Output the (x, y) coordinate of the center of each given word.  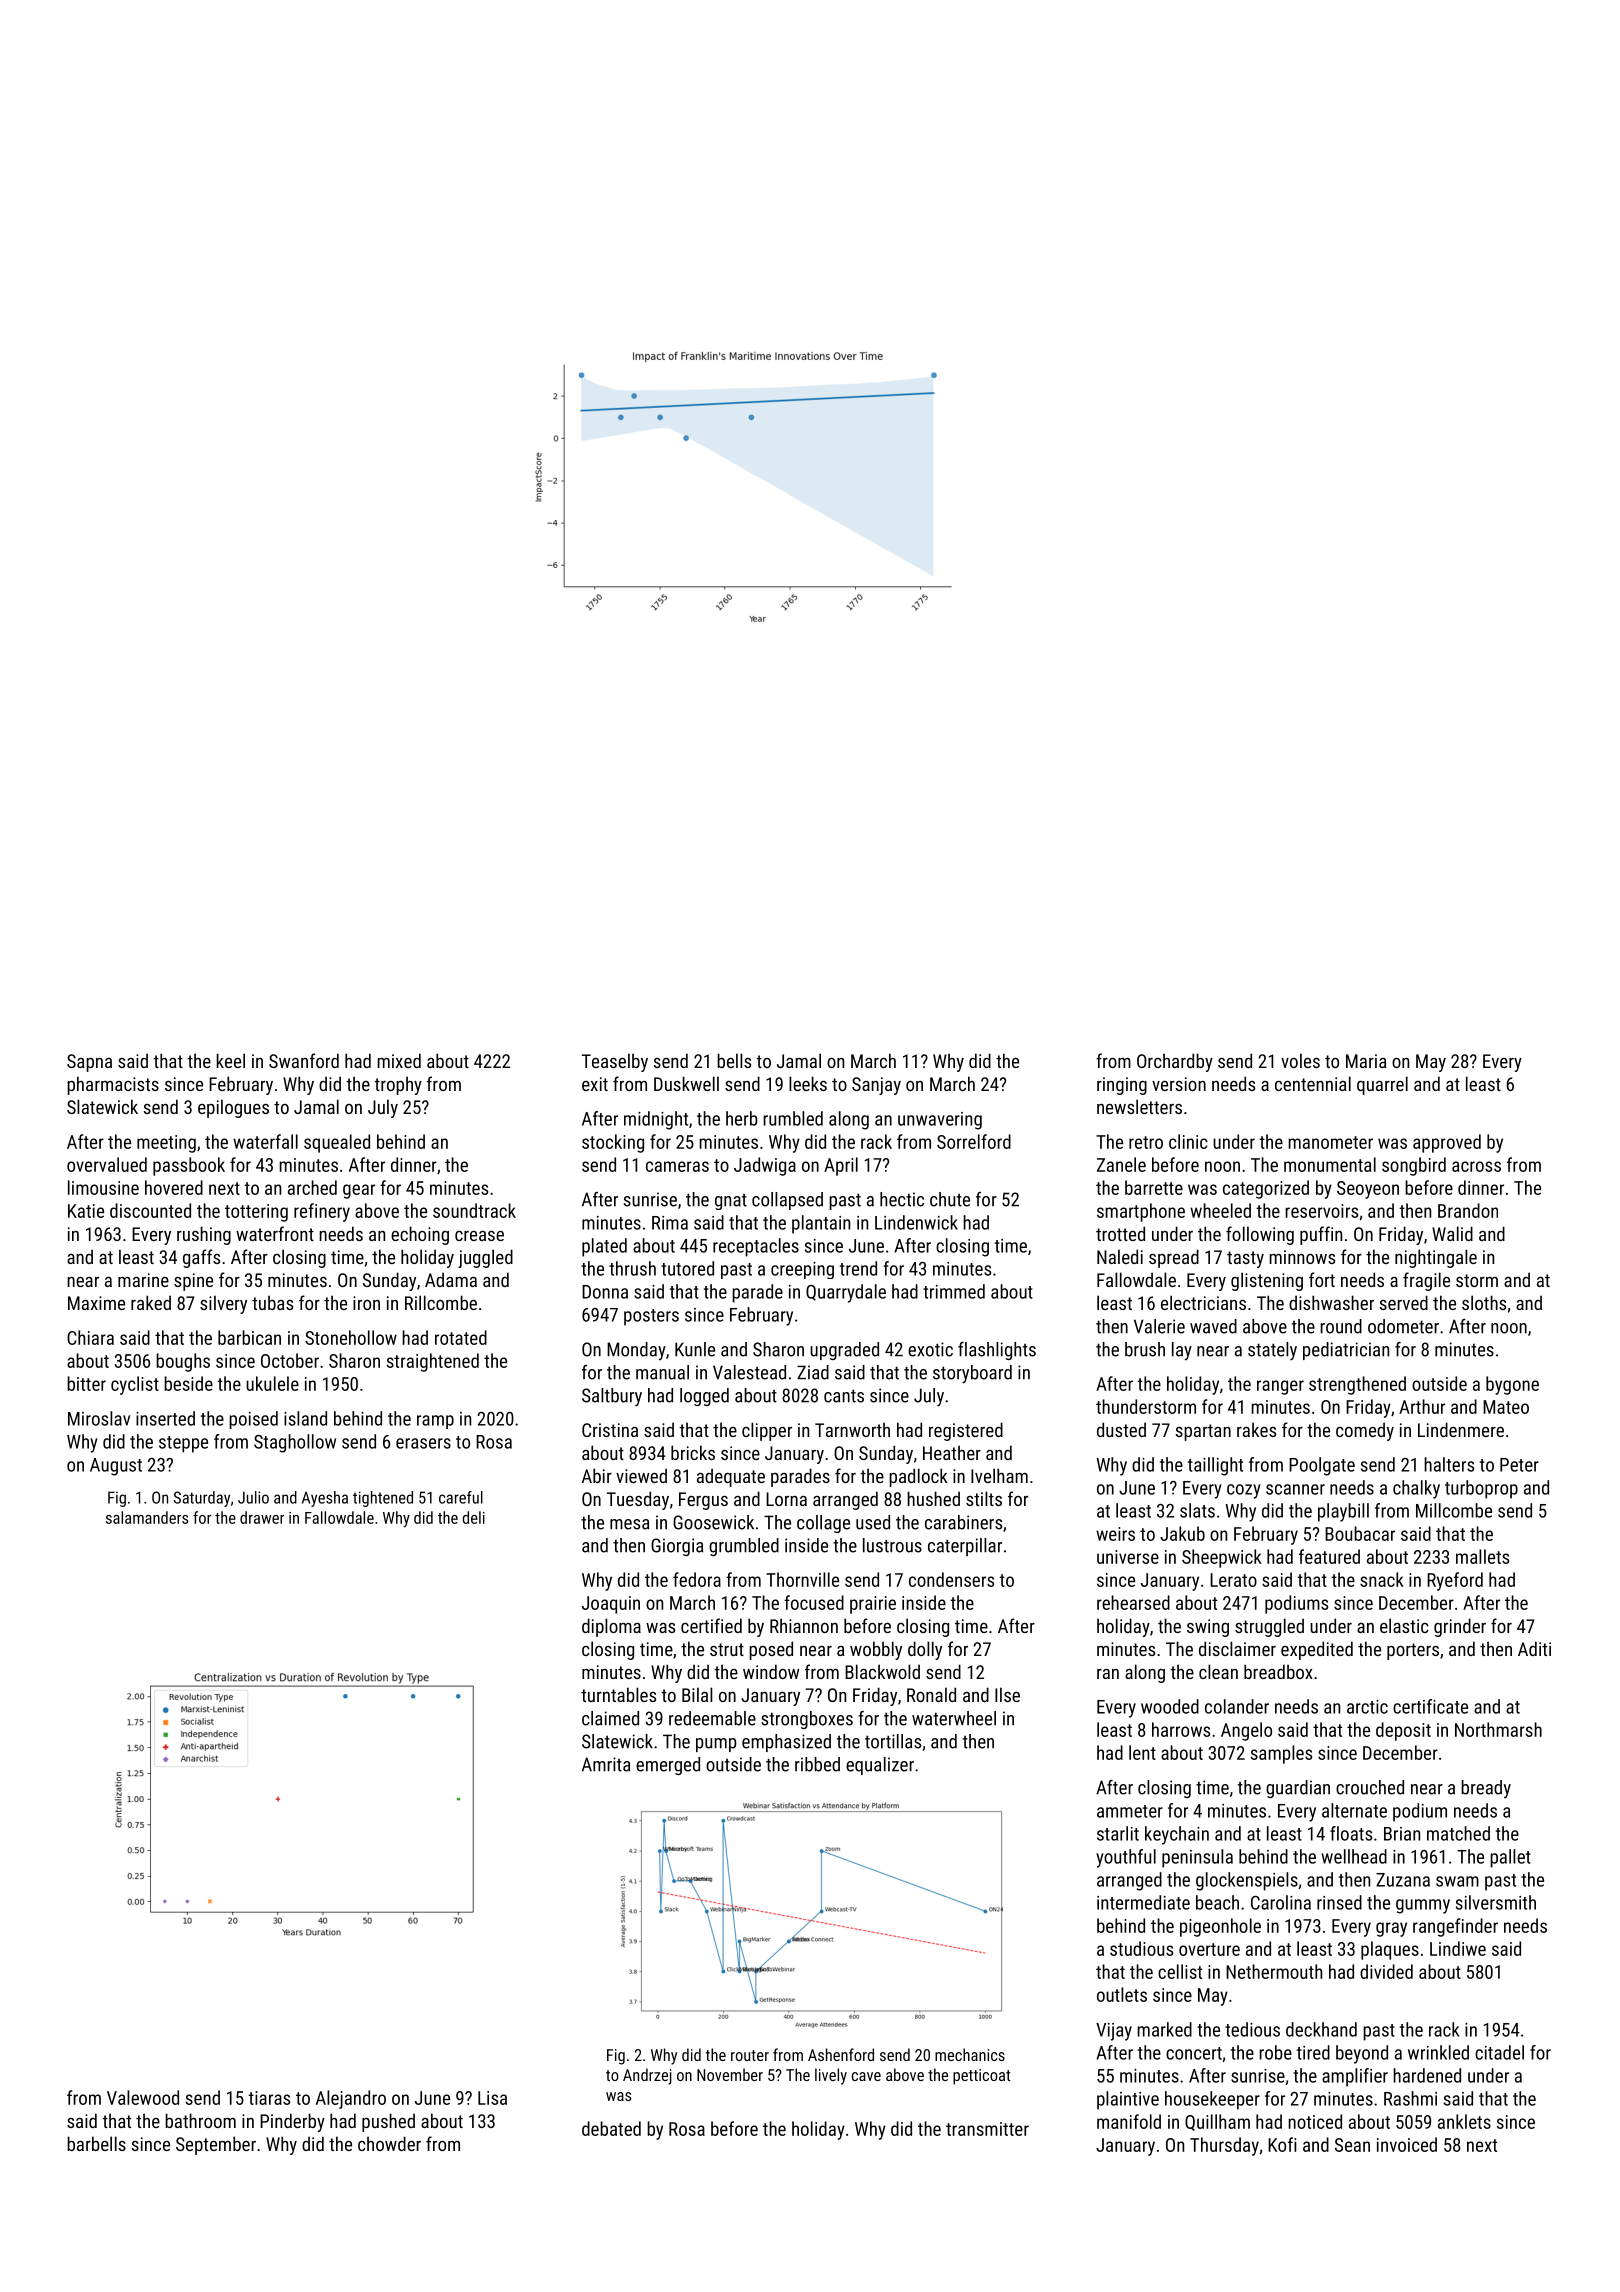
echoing (420, 1235)
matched (1458, 1833)
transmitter (987, 2129)
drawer (262, 1517)
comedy (1365, 1431)
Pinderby (292, 2122)
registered (966, 1431)
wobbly (876, 1650)
